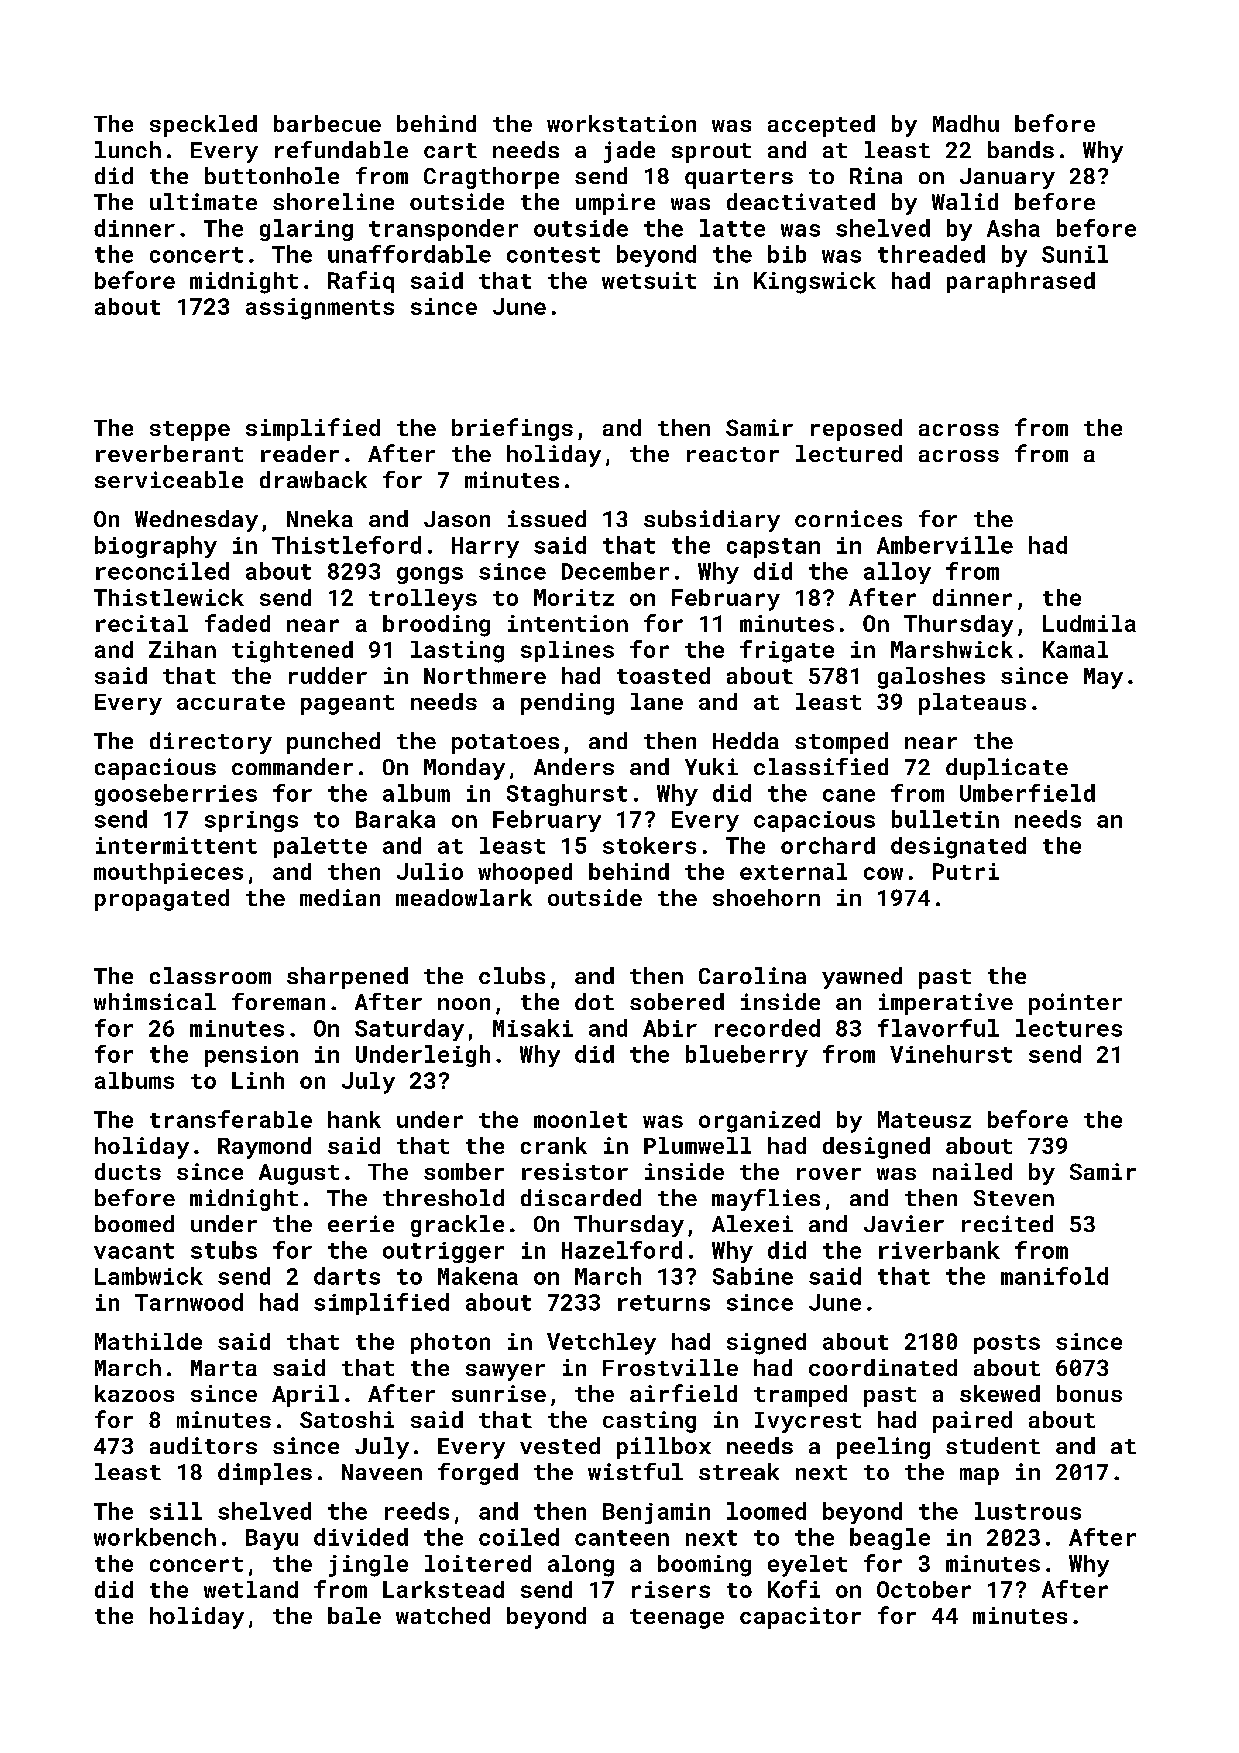 This document has height=1753, width=1239. I want to click on ultimate, so click(203, 201).
